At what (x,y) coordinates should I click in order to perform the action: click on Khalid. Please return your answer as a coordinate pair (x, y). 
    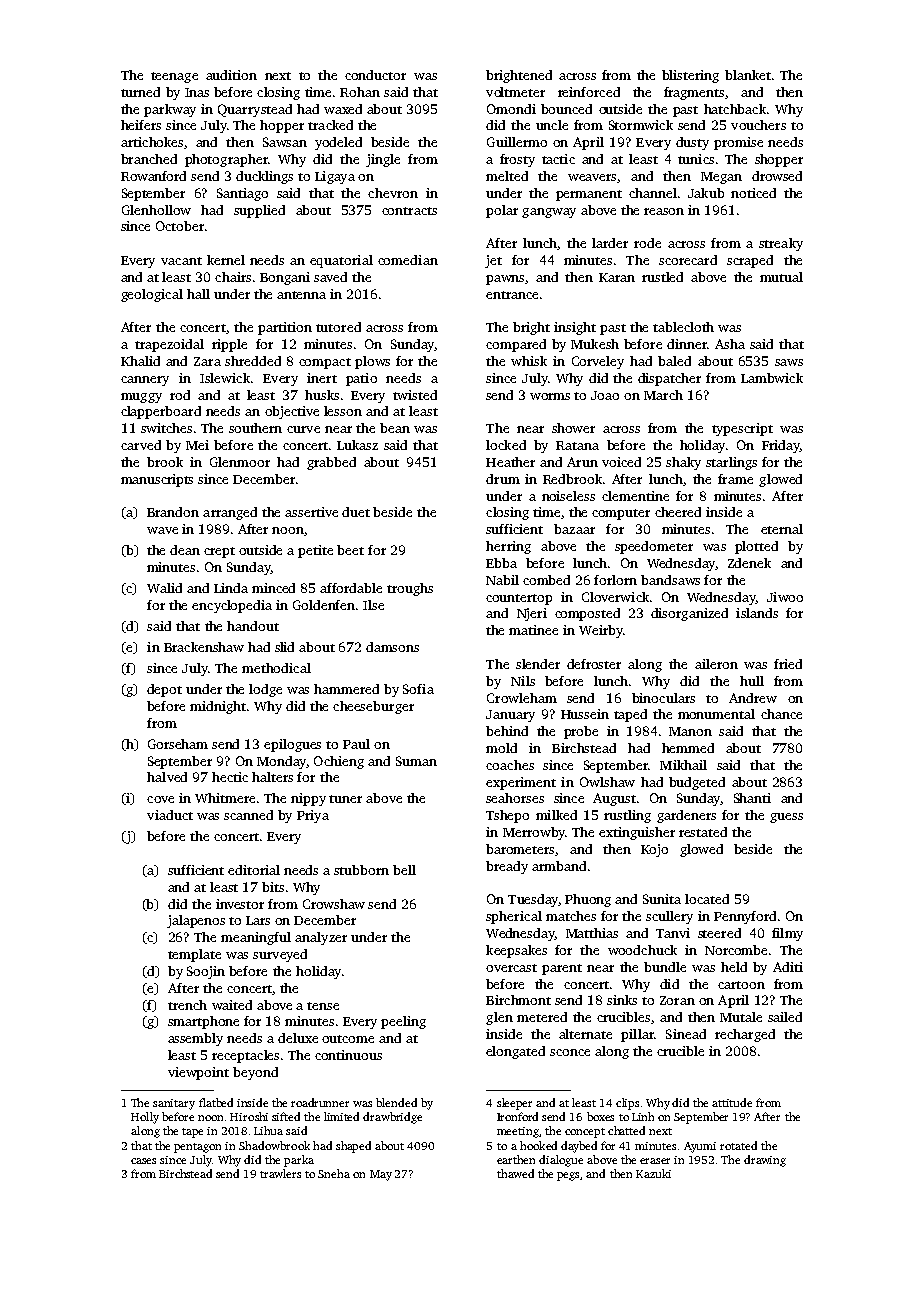
    Looking at the image, I should click on (140, 361).
